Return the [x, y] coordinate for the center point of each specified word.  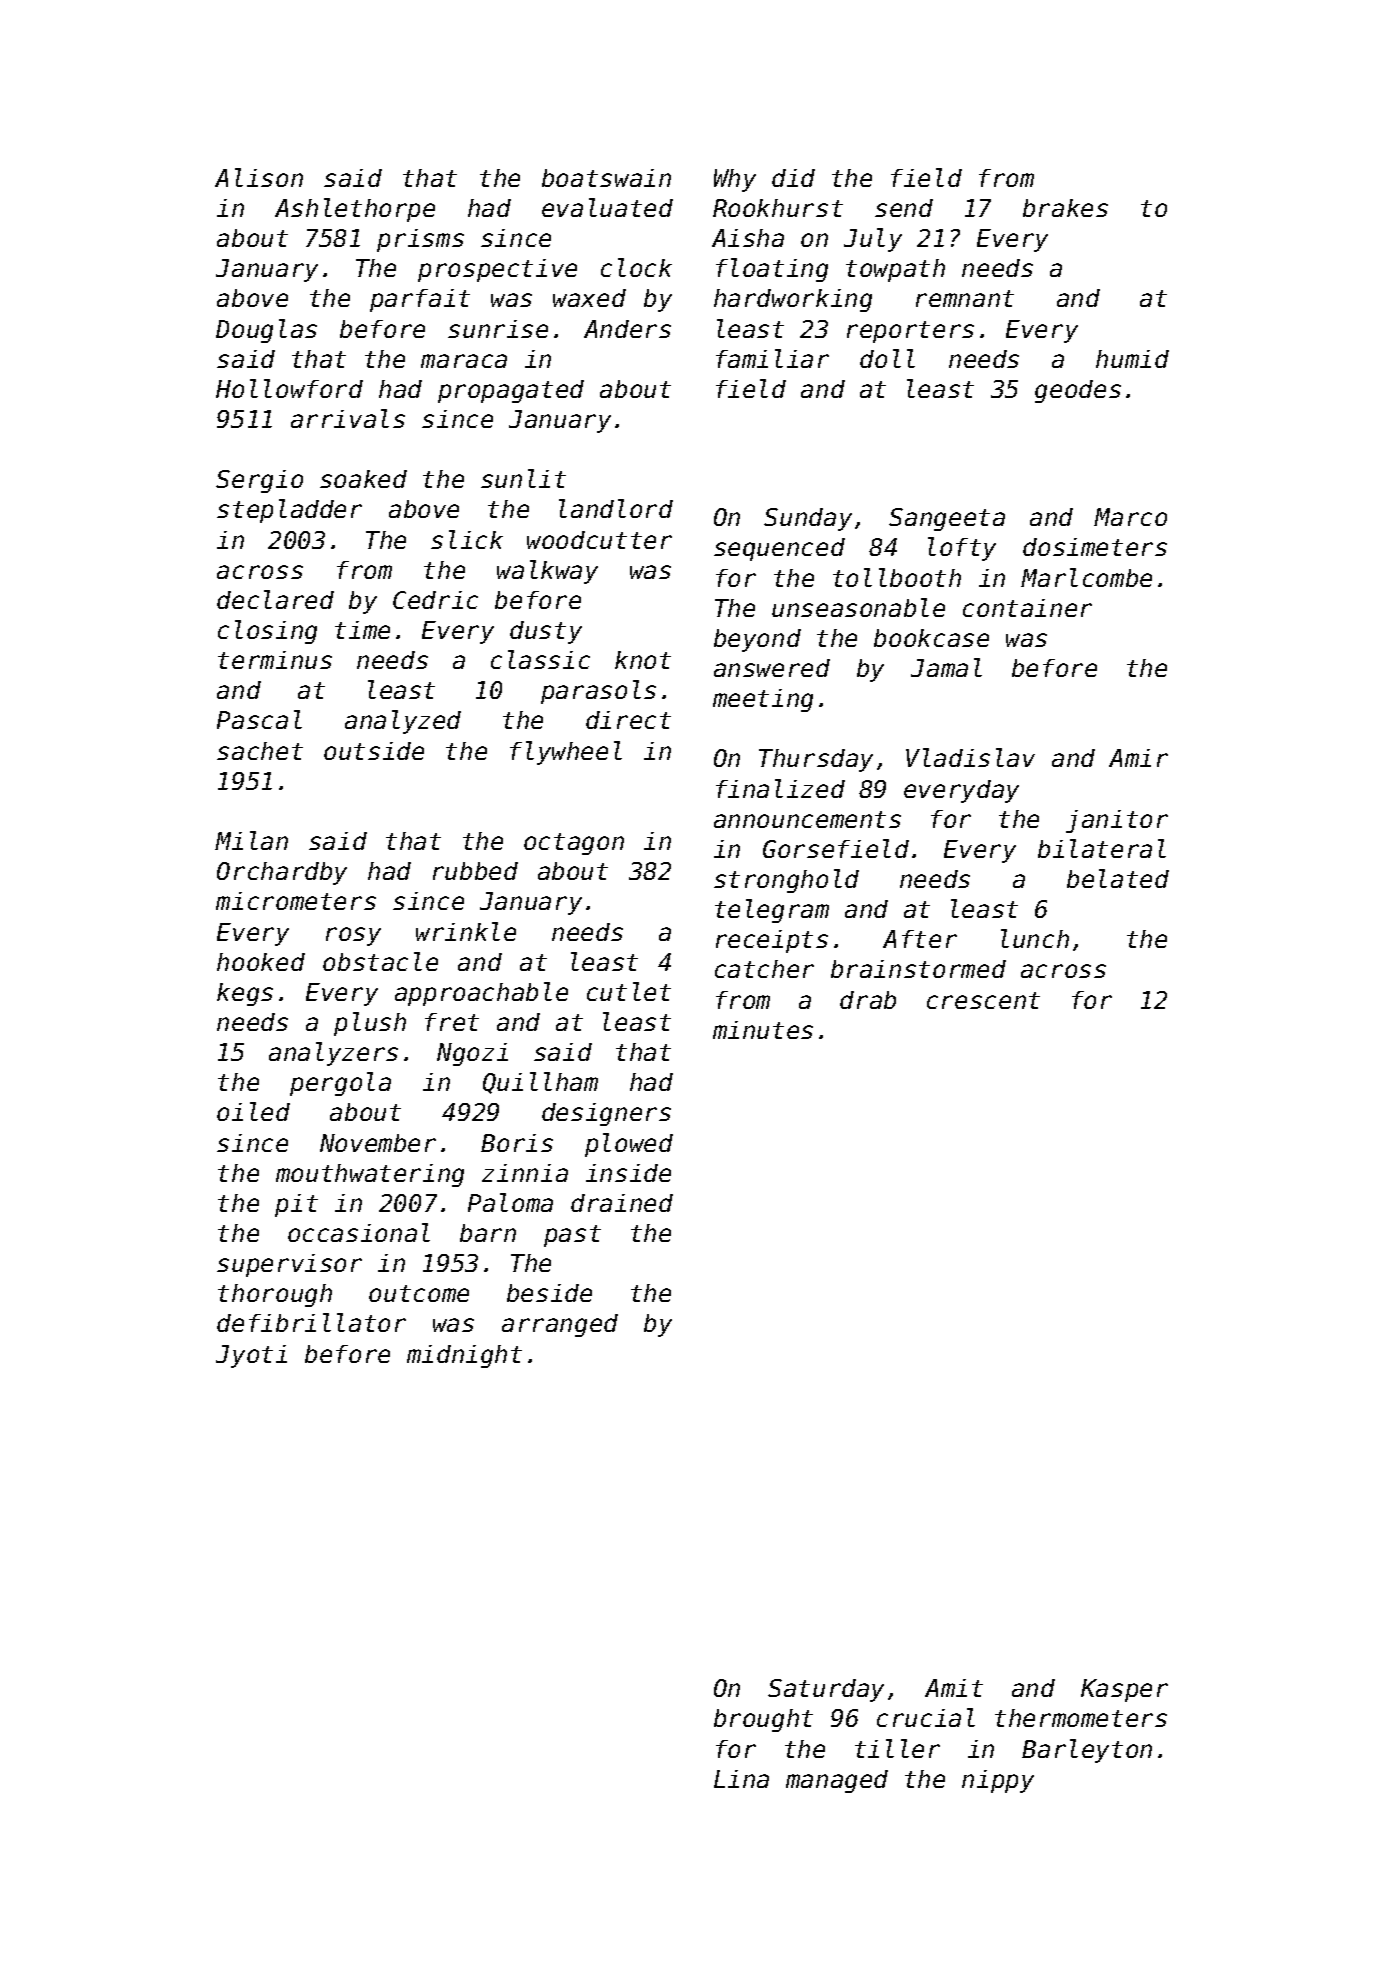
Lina [741, 1779]
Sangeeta [947, 519]
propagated [511, 391]
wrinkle [466, 931]
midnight [464, 1356]
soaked [363, 479]
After [920, 939]
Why [735, 180]
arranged [560, 1325]
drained [622, 1203]
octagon [574, 844]
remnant [965, 298]
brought [763, 1720]
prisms [420, 240]
